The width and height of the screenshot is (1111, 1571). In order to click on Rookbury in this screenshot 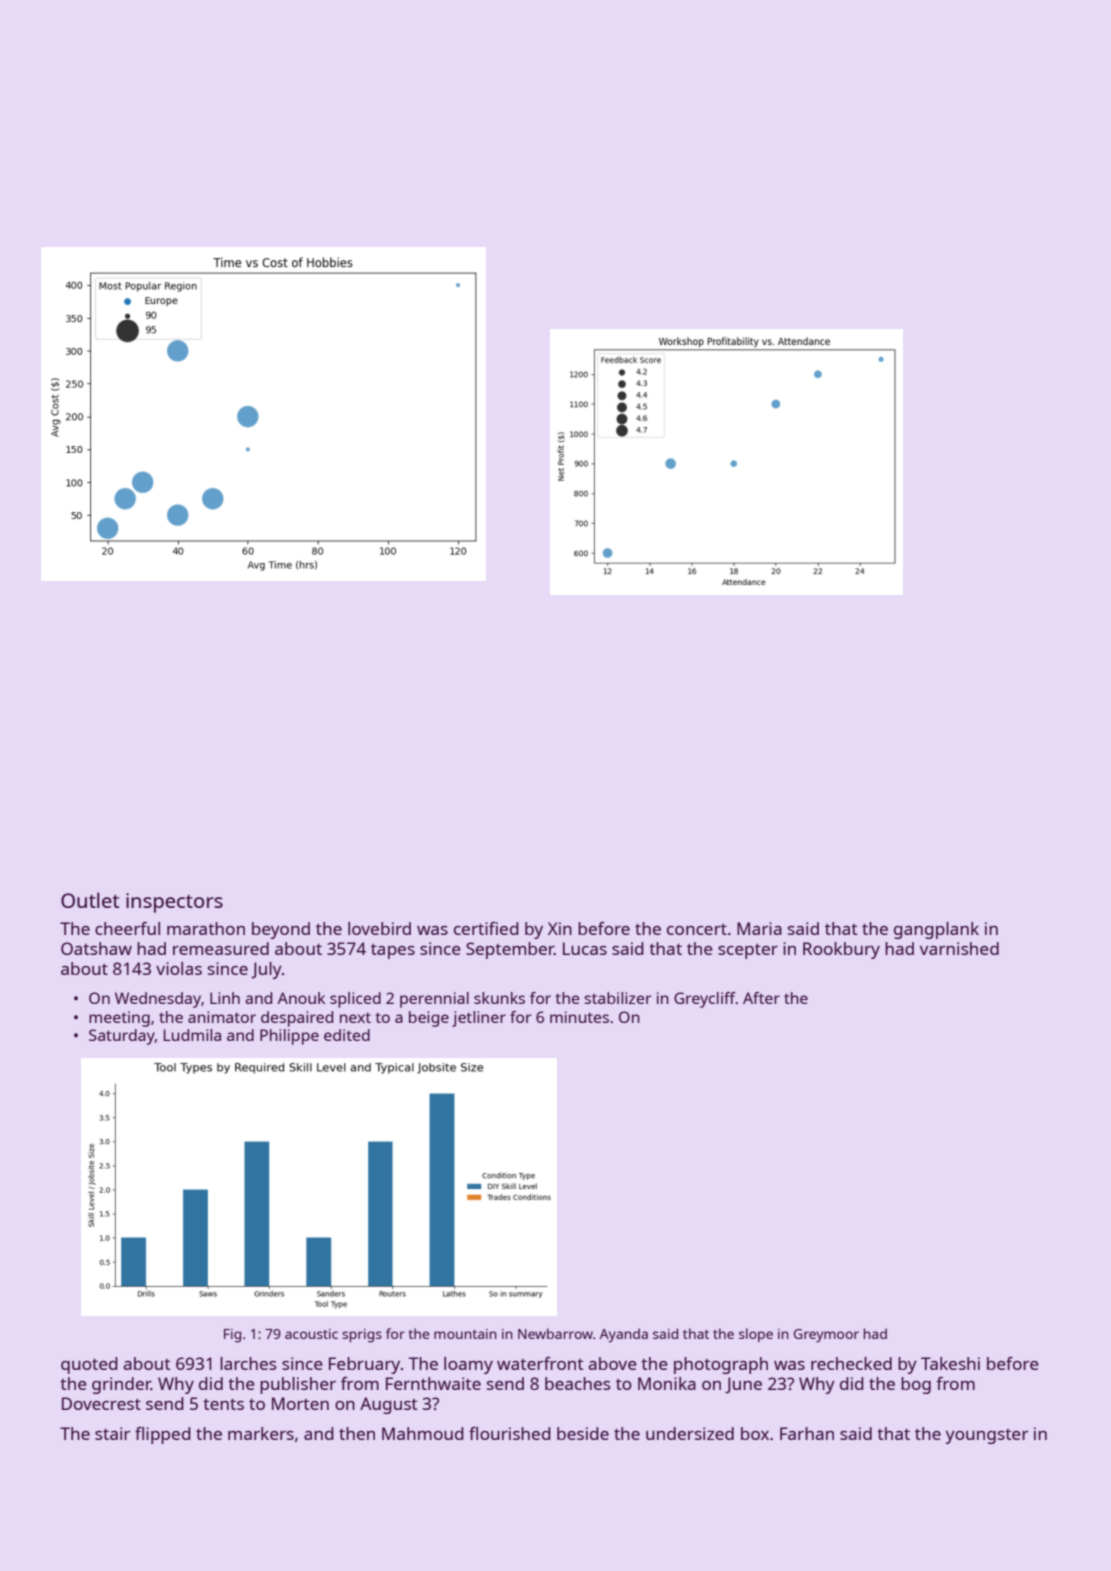, I will do `click(841, 950)`.
